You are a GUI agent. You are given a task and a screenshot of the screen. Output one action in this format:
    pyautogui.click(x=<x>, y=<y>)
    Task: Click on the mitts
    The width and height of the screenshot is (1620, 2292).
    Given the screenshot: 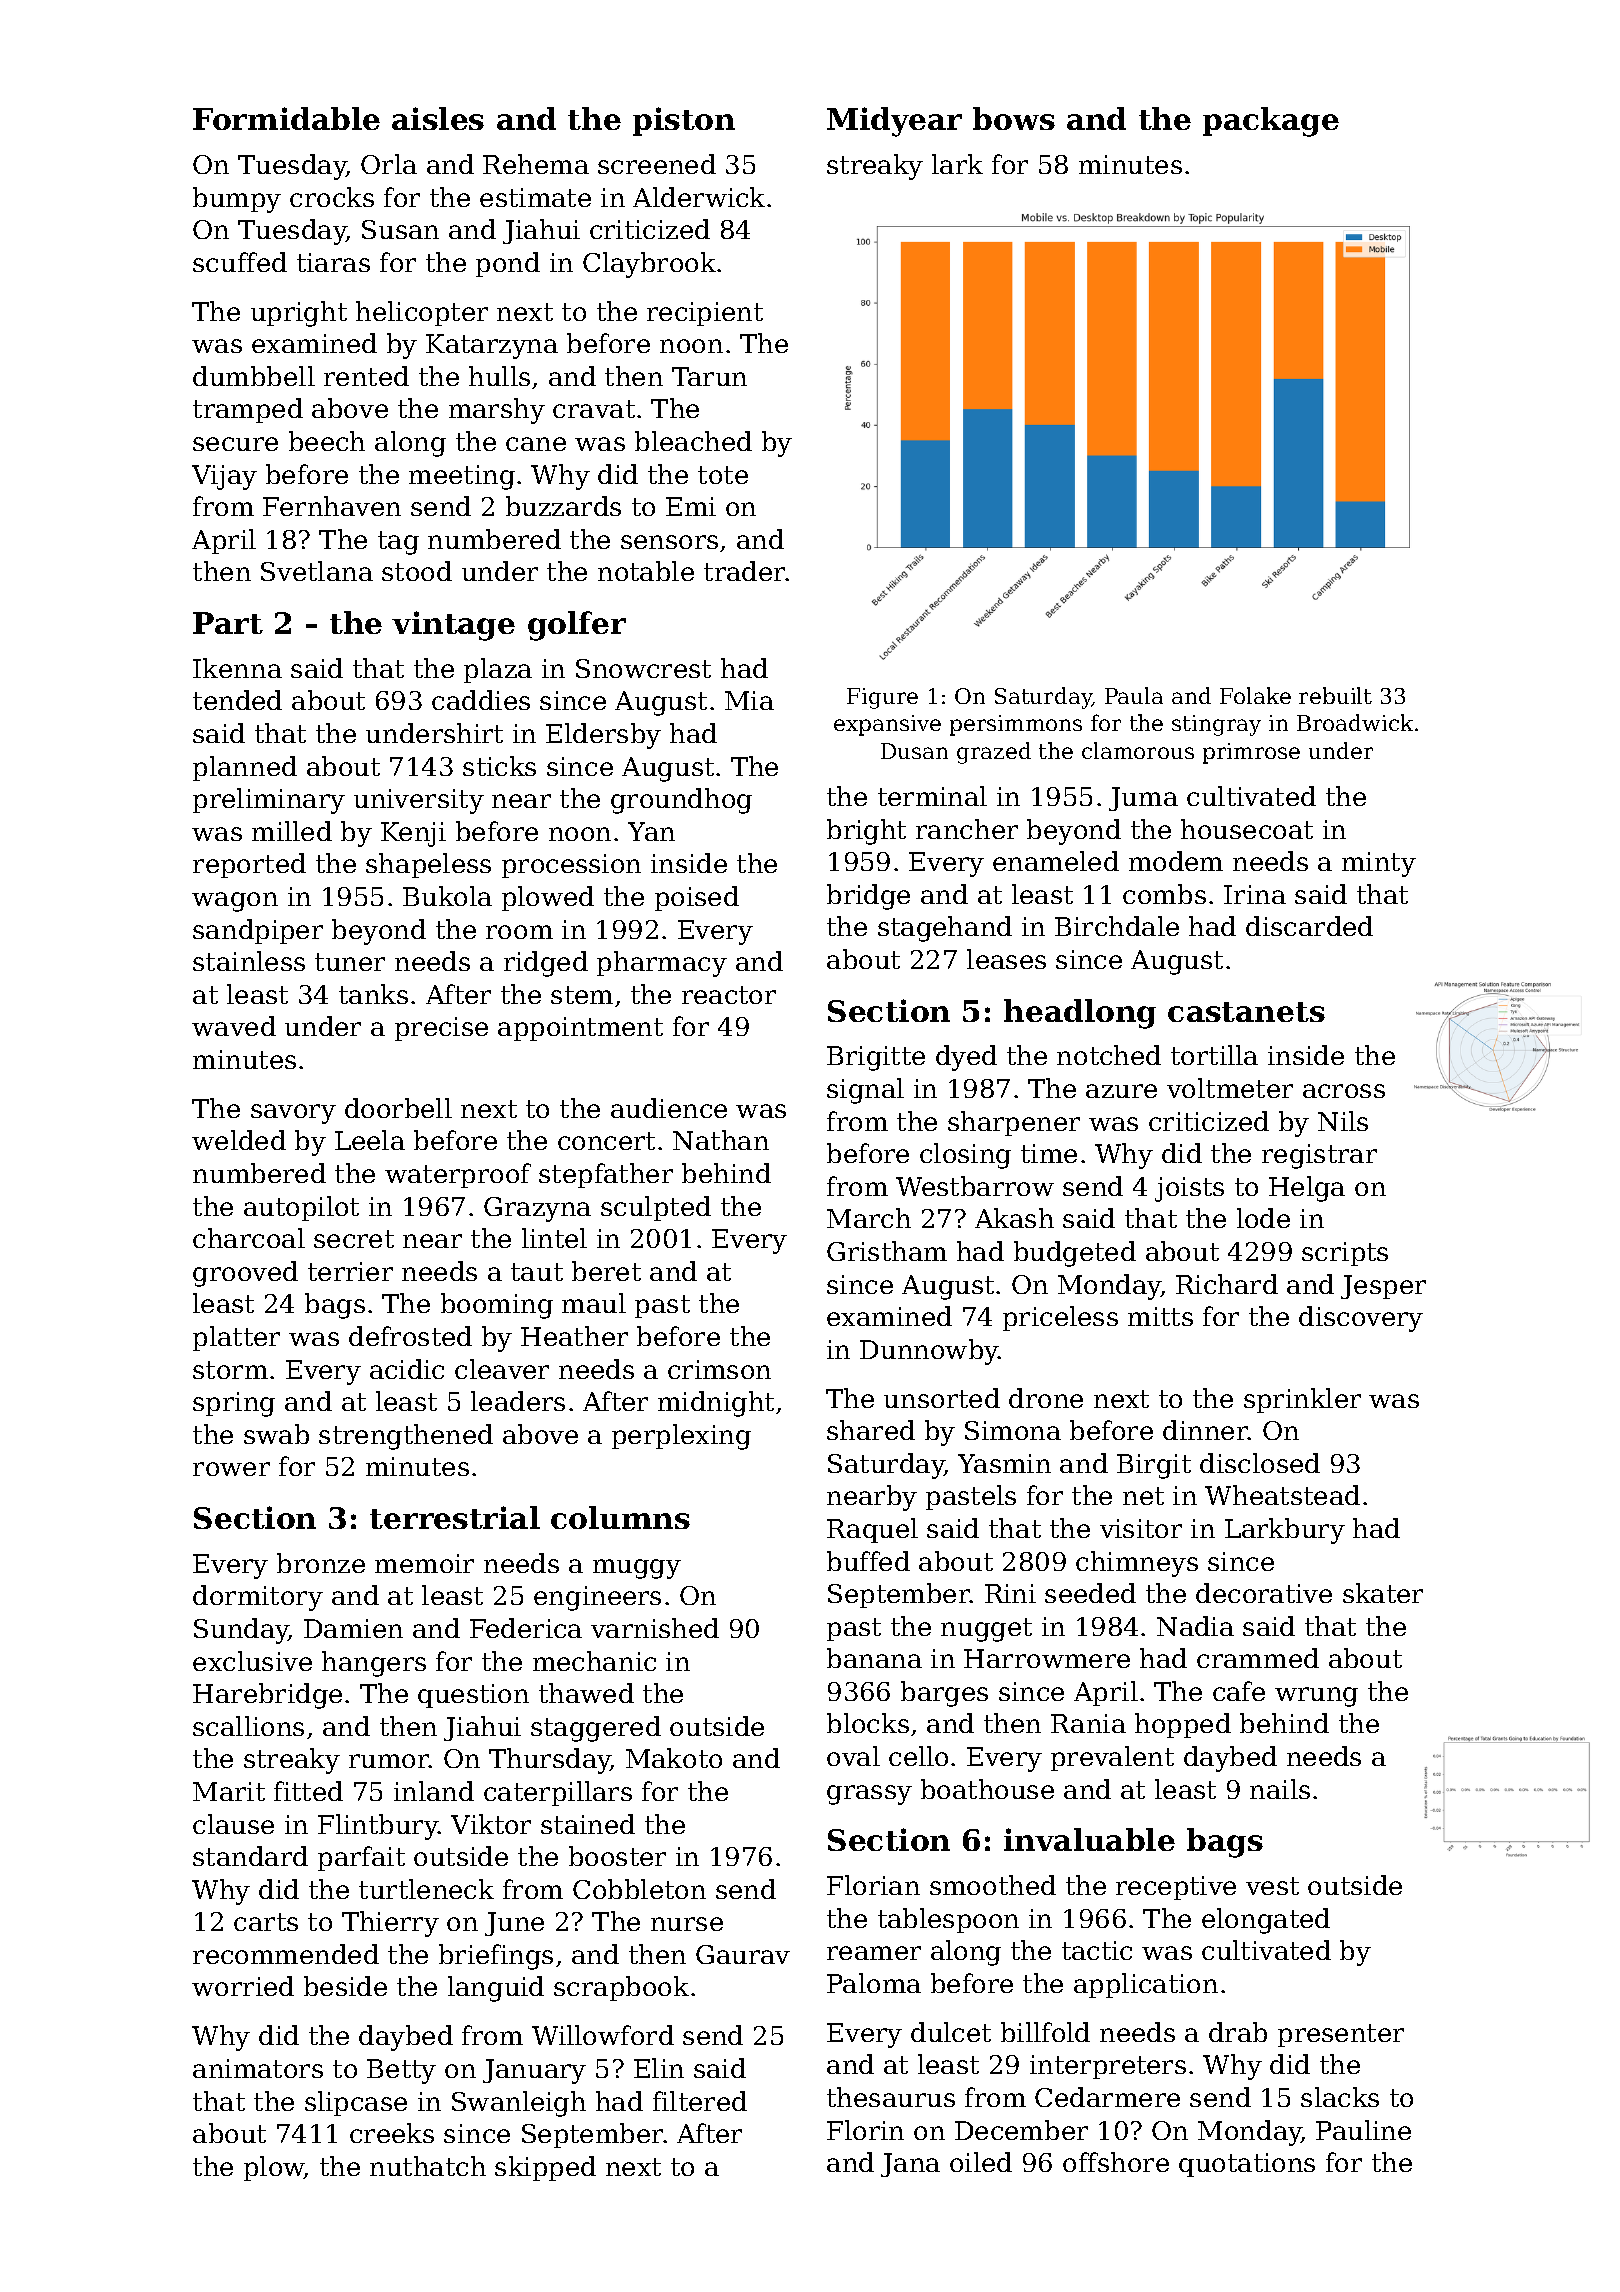 What is the action you would take?
    pyautogui.click(x=1160, y=1316)
